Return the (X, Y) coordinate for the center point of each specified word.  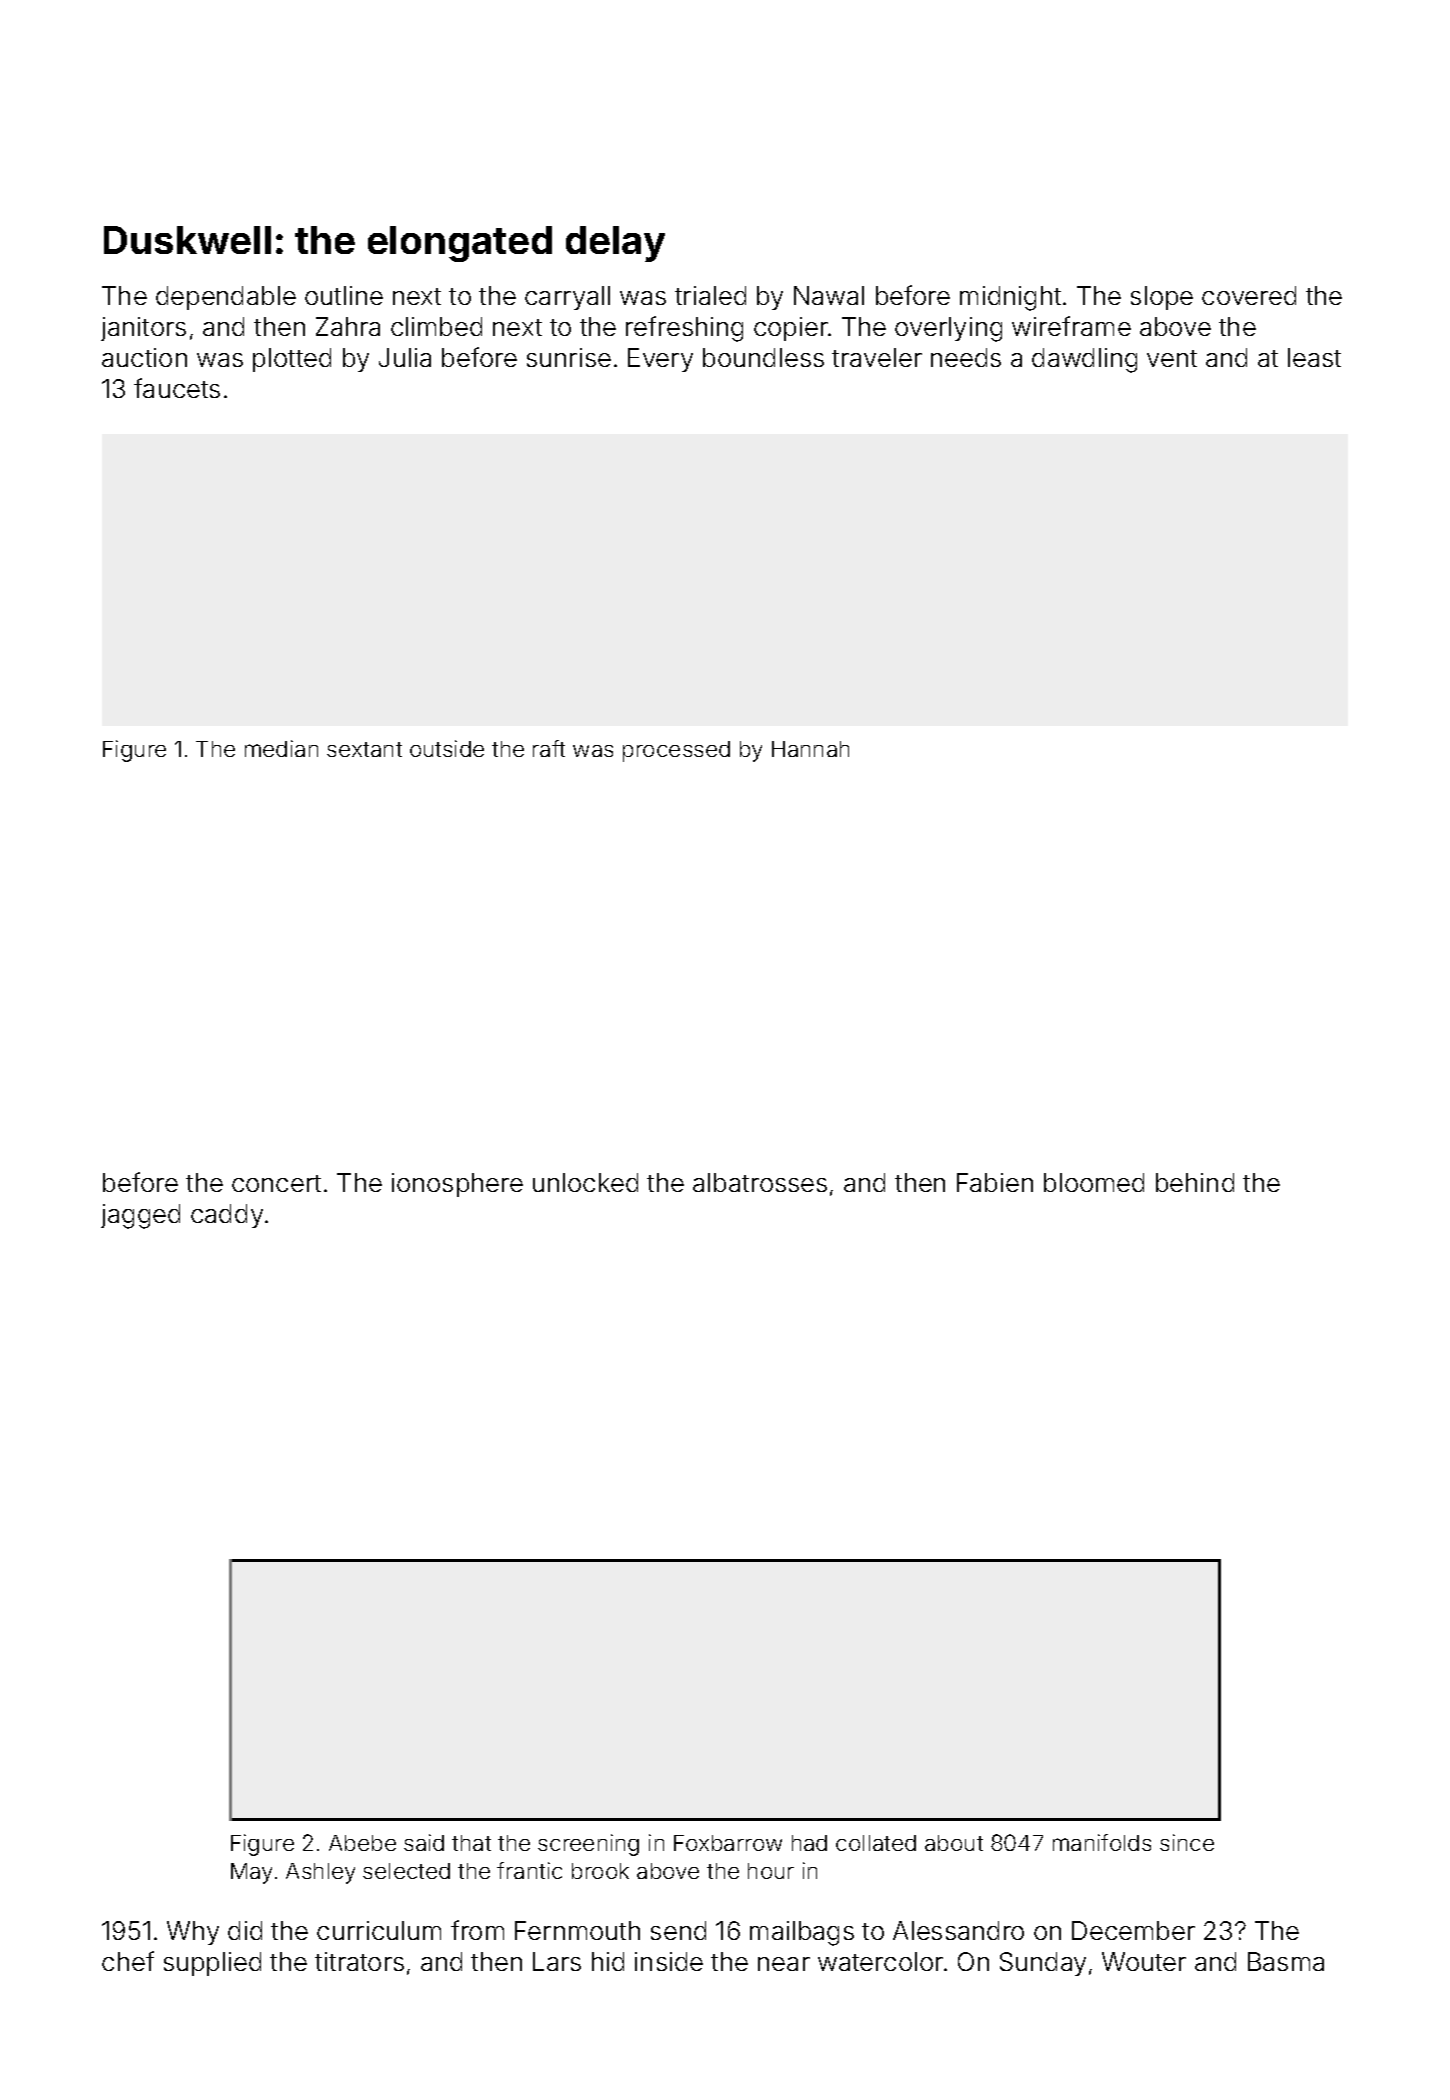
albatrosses (760, 1182)
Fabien (995, 1182)
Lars (557, 1961)
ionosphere (457, 1185)
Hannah (810, 749)
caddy (227, 1216)
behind (1195, 1182)
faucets (177, 388)
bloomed (1094, 1182)
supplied (212, 1964)
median (281, 748)
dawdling (1084, 360)
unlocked (585, 1182)
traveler (877, 357)
